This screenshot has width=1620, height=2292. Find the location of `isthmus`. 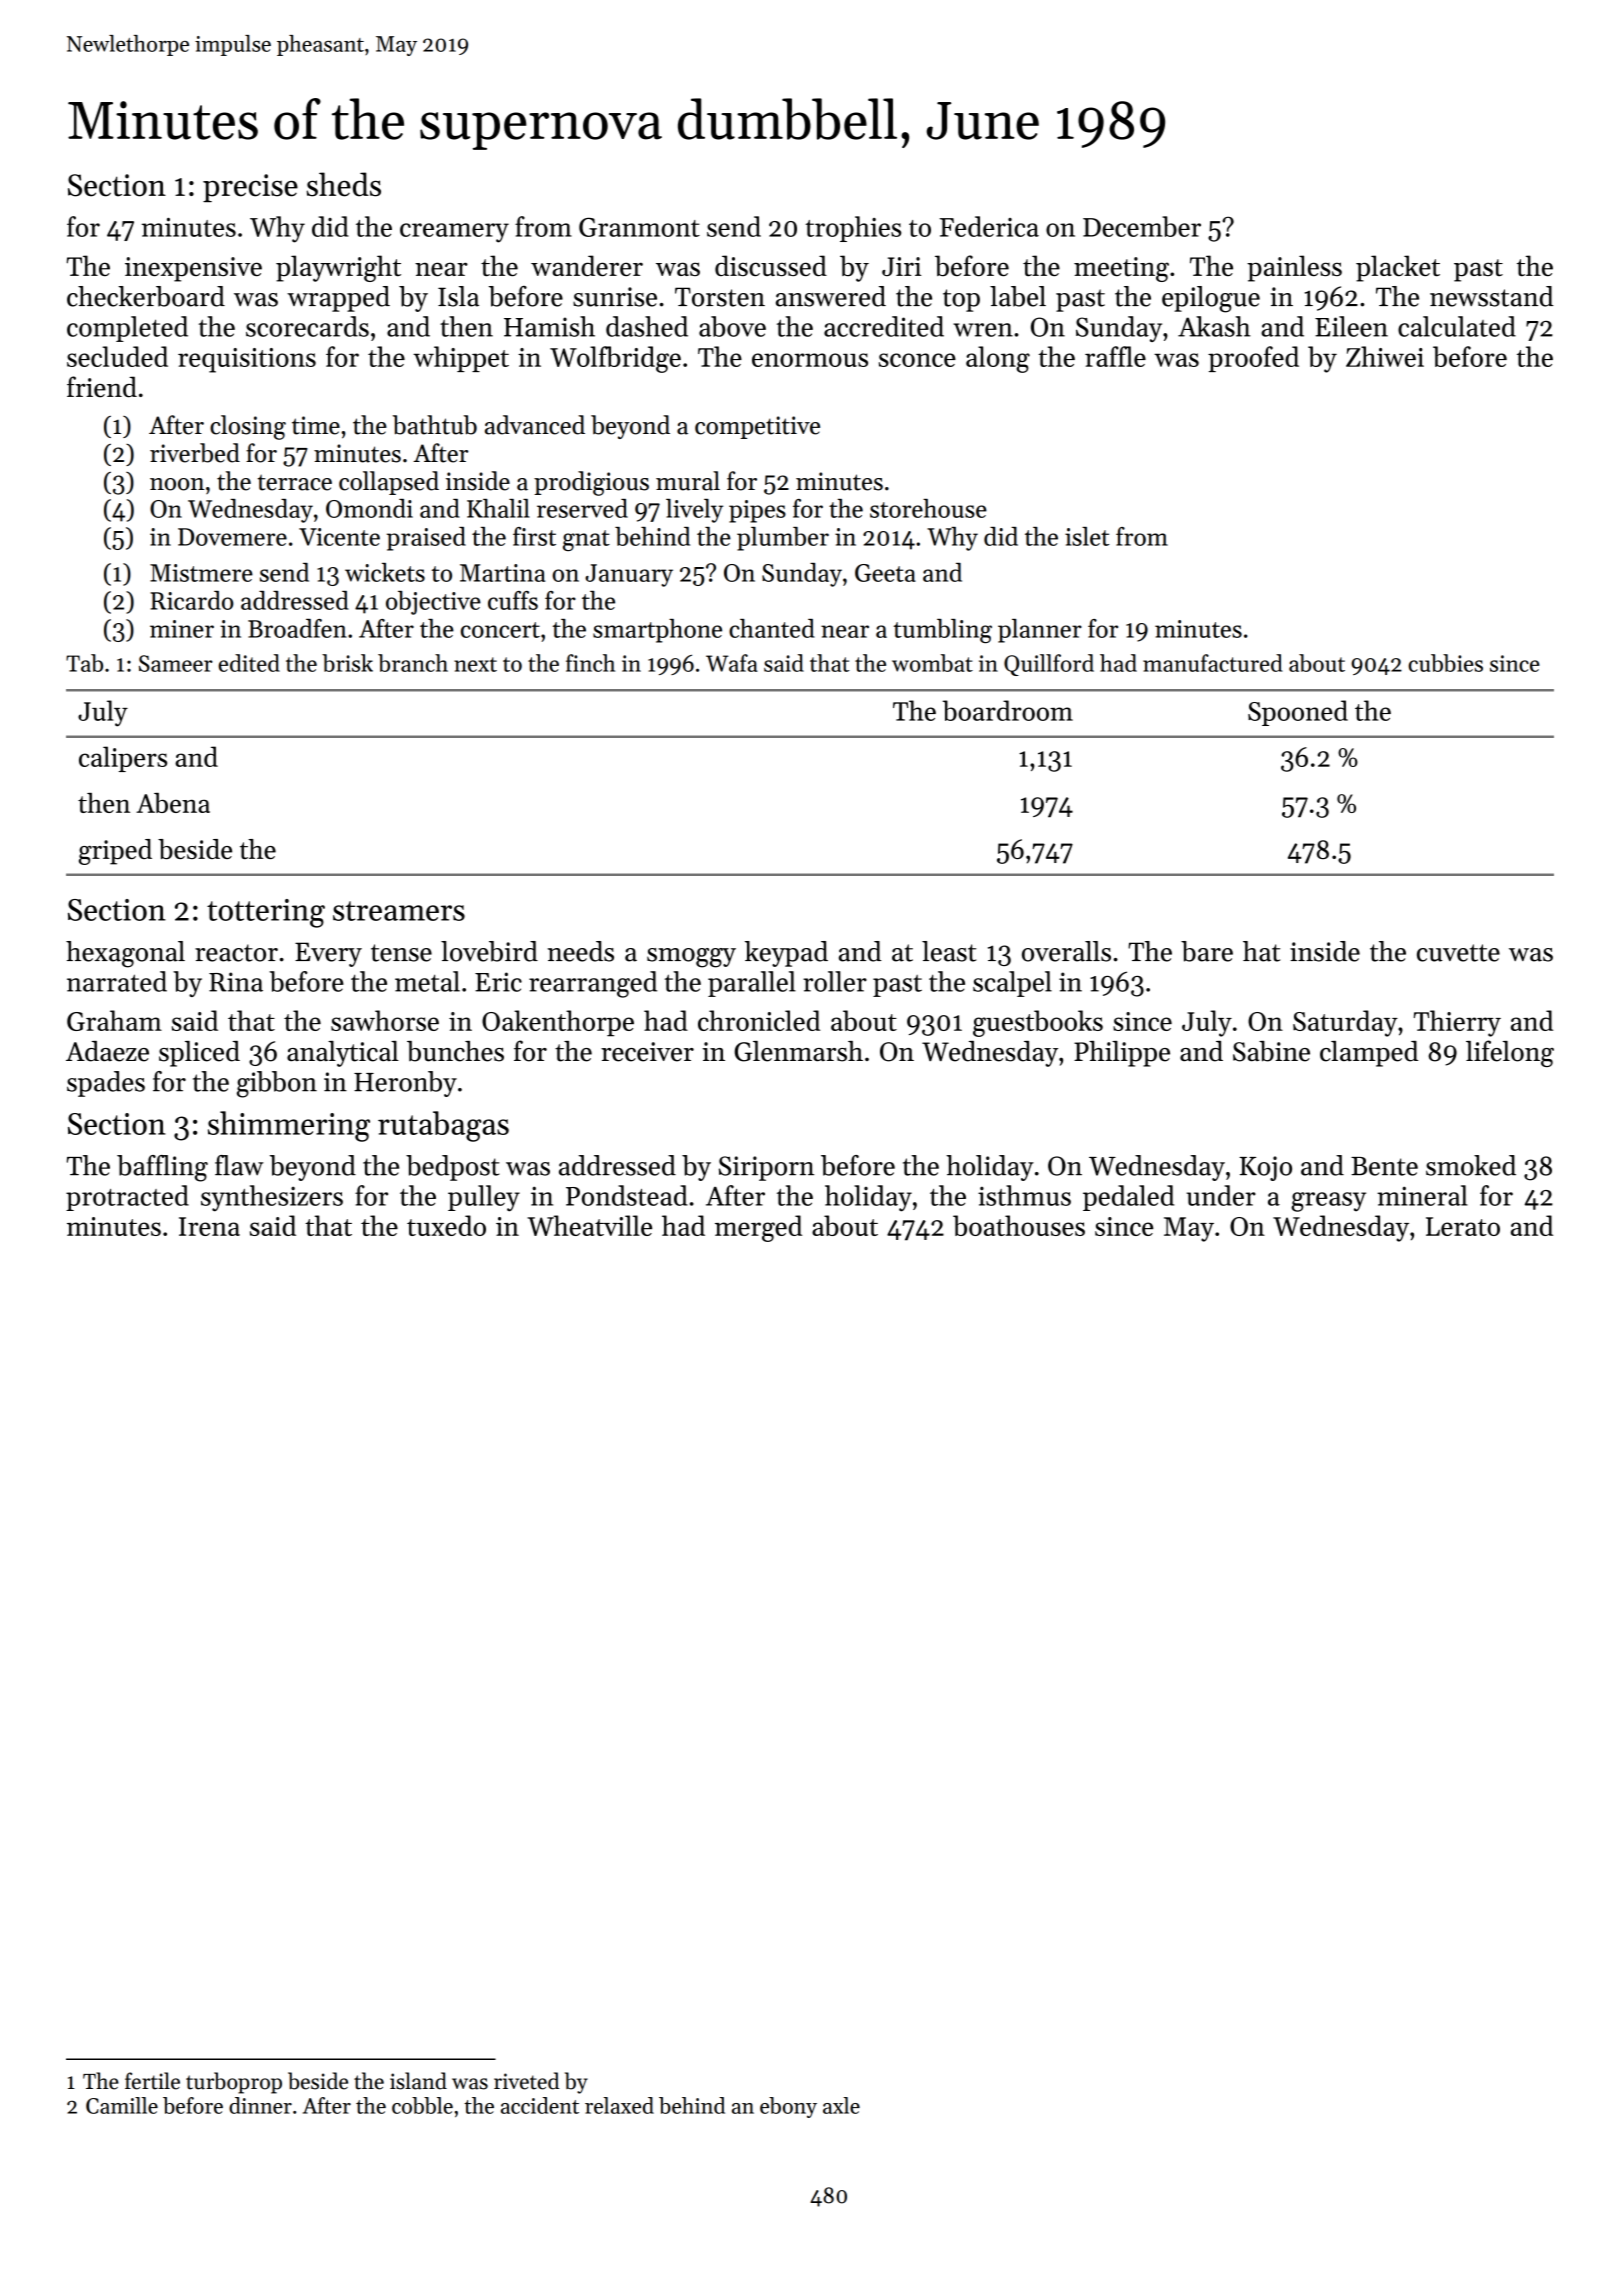

isthmus is located at coordinates (1024, 1195).
